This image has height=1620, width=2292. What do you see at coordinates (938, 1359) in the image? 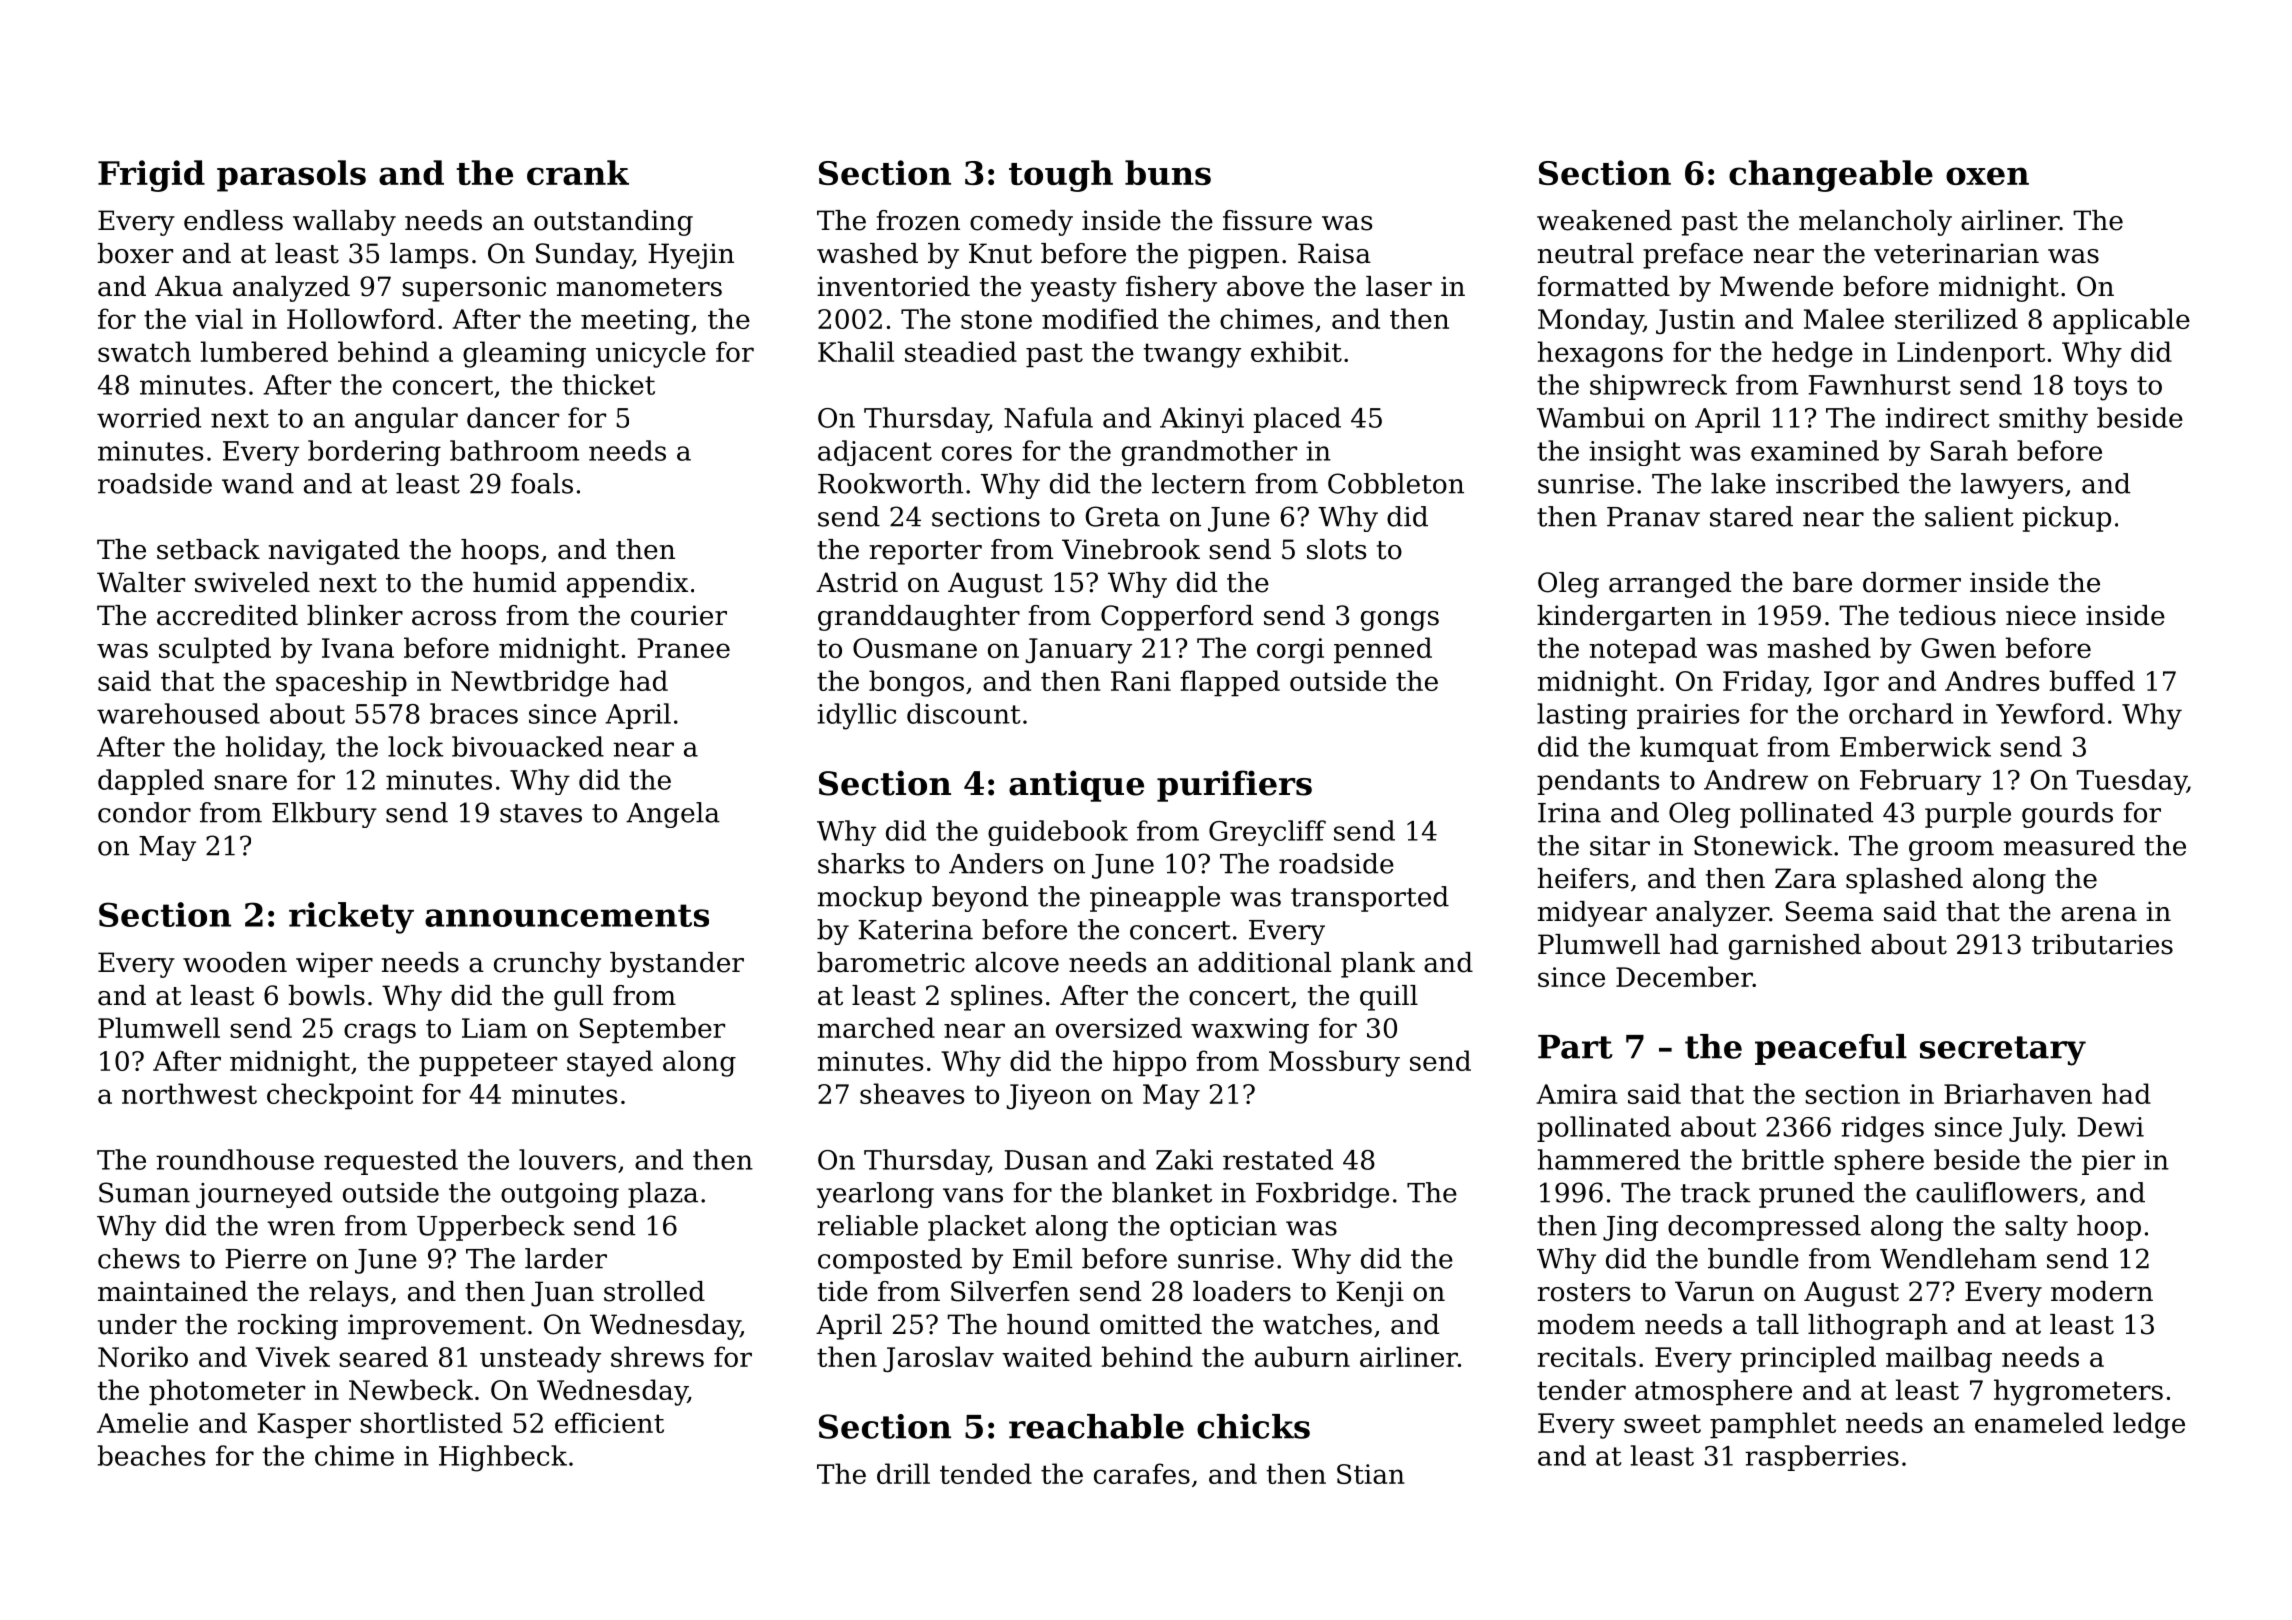
I see `Jaroslav` at bounding box center [938, 1359].
